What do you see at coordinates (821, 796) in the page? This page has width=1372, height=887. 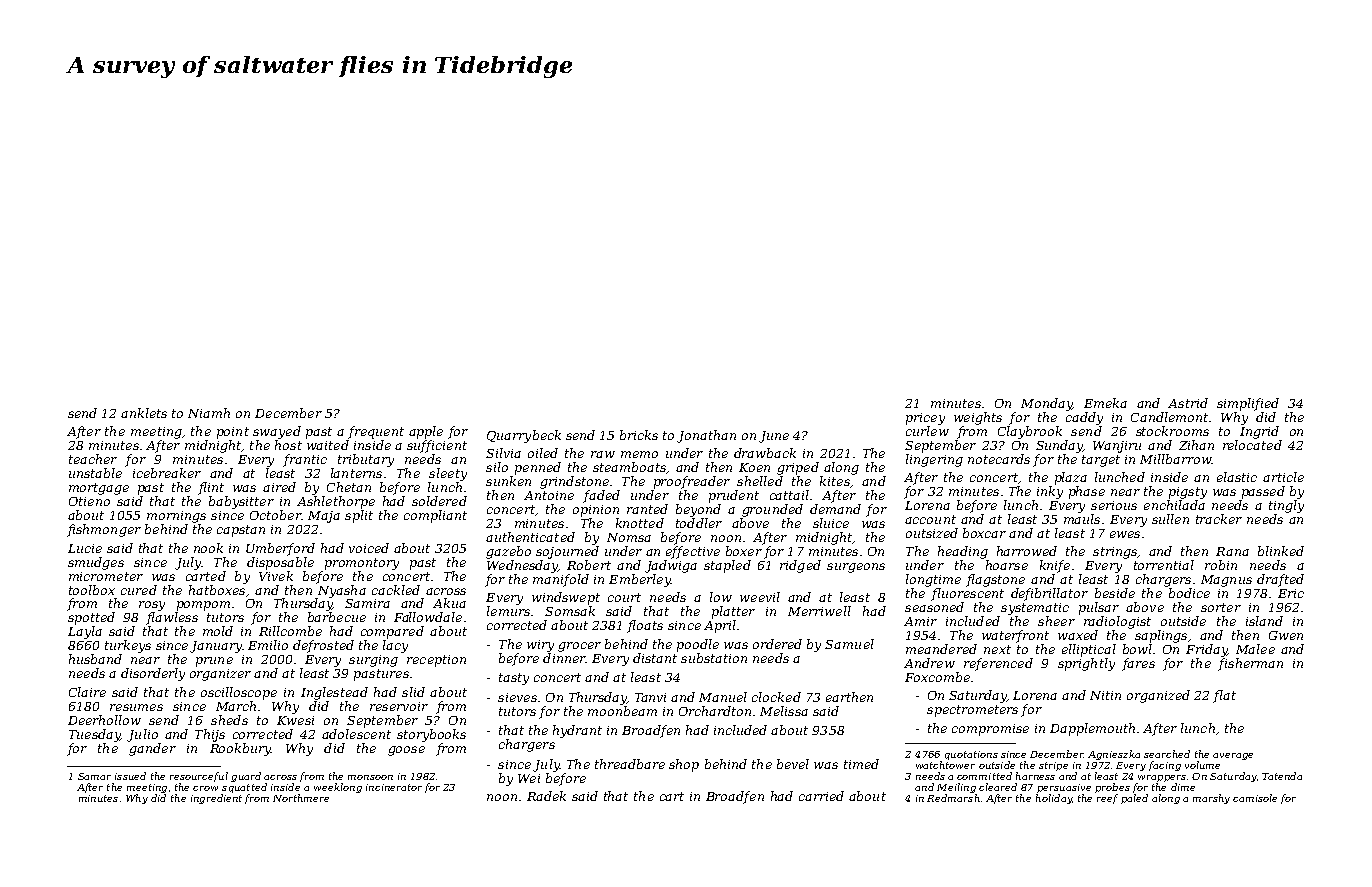 I see `carried` at bounding box center [821, 796].
